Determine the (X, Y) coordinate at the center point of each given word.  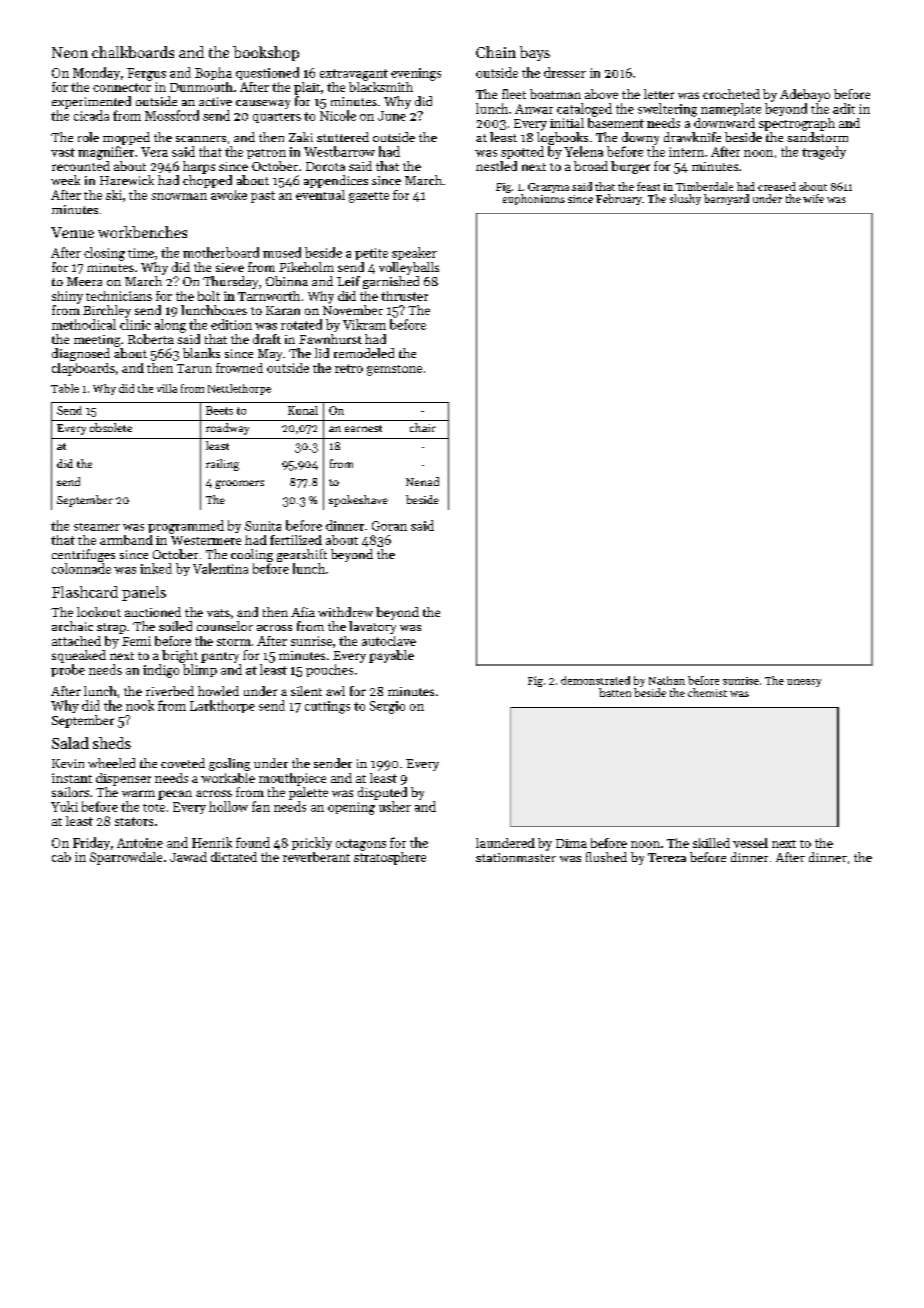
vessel (750, 843)
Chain (496, 52)
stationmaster (516, 857)
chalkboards (133, 52)
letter (659, 94)
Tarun (194, 368)
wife (813, 198)
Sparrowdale (126, 858)
